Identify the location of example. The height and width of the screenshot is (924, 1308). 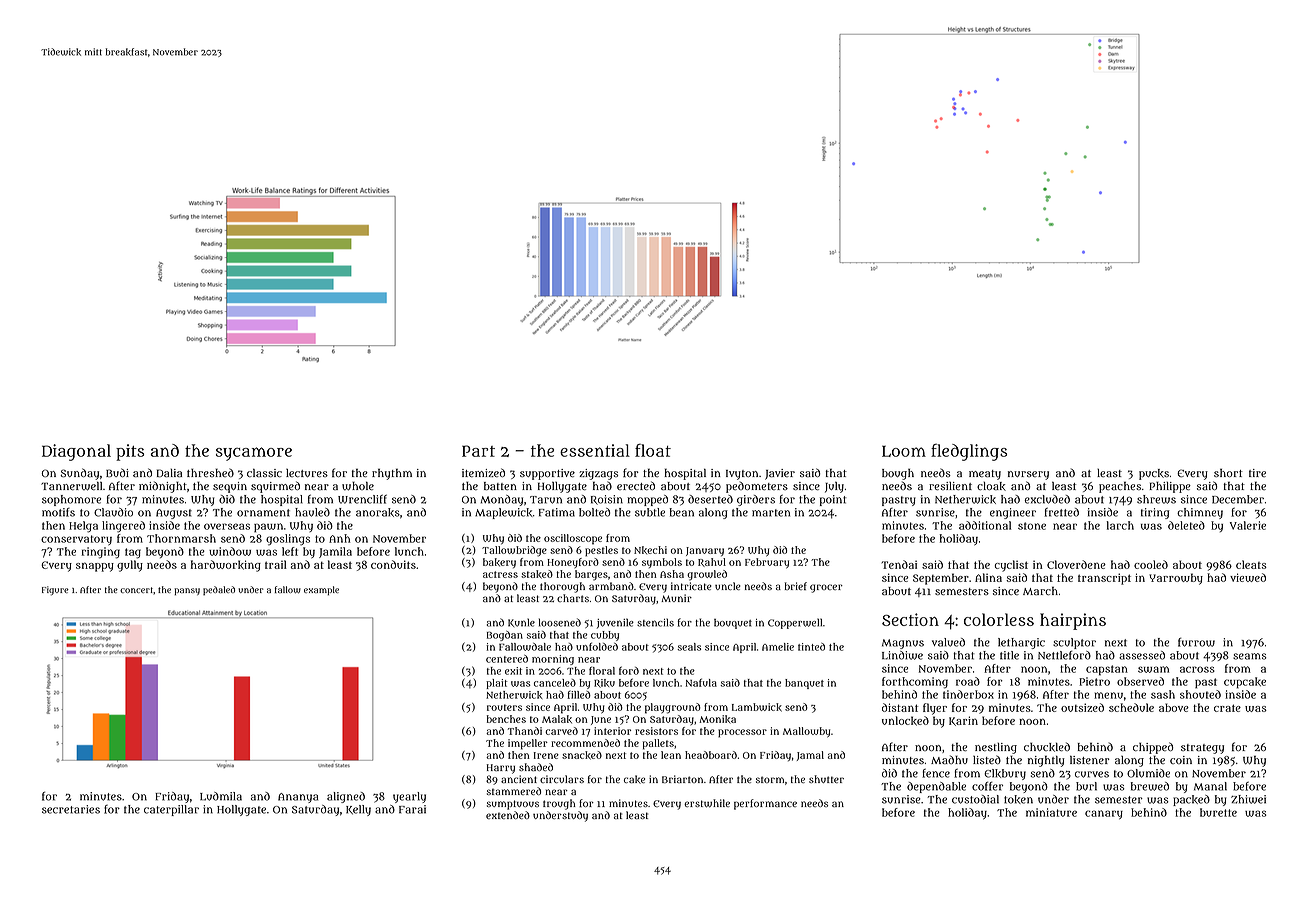
(321, 591).
